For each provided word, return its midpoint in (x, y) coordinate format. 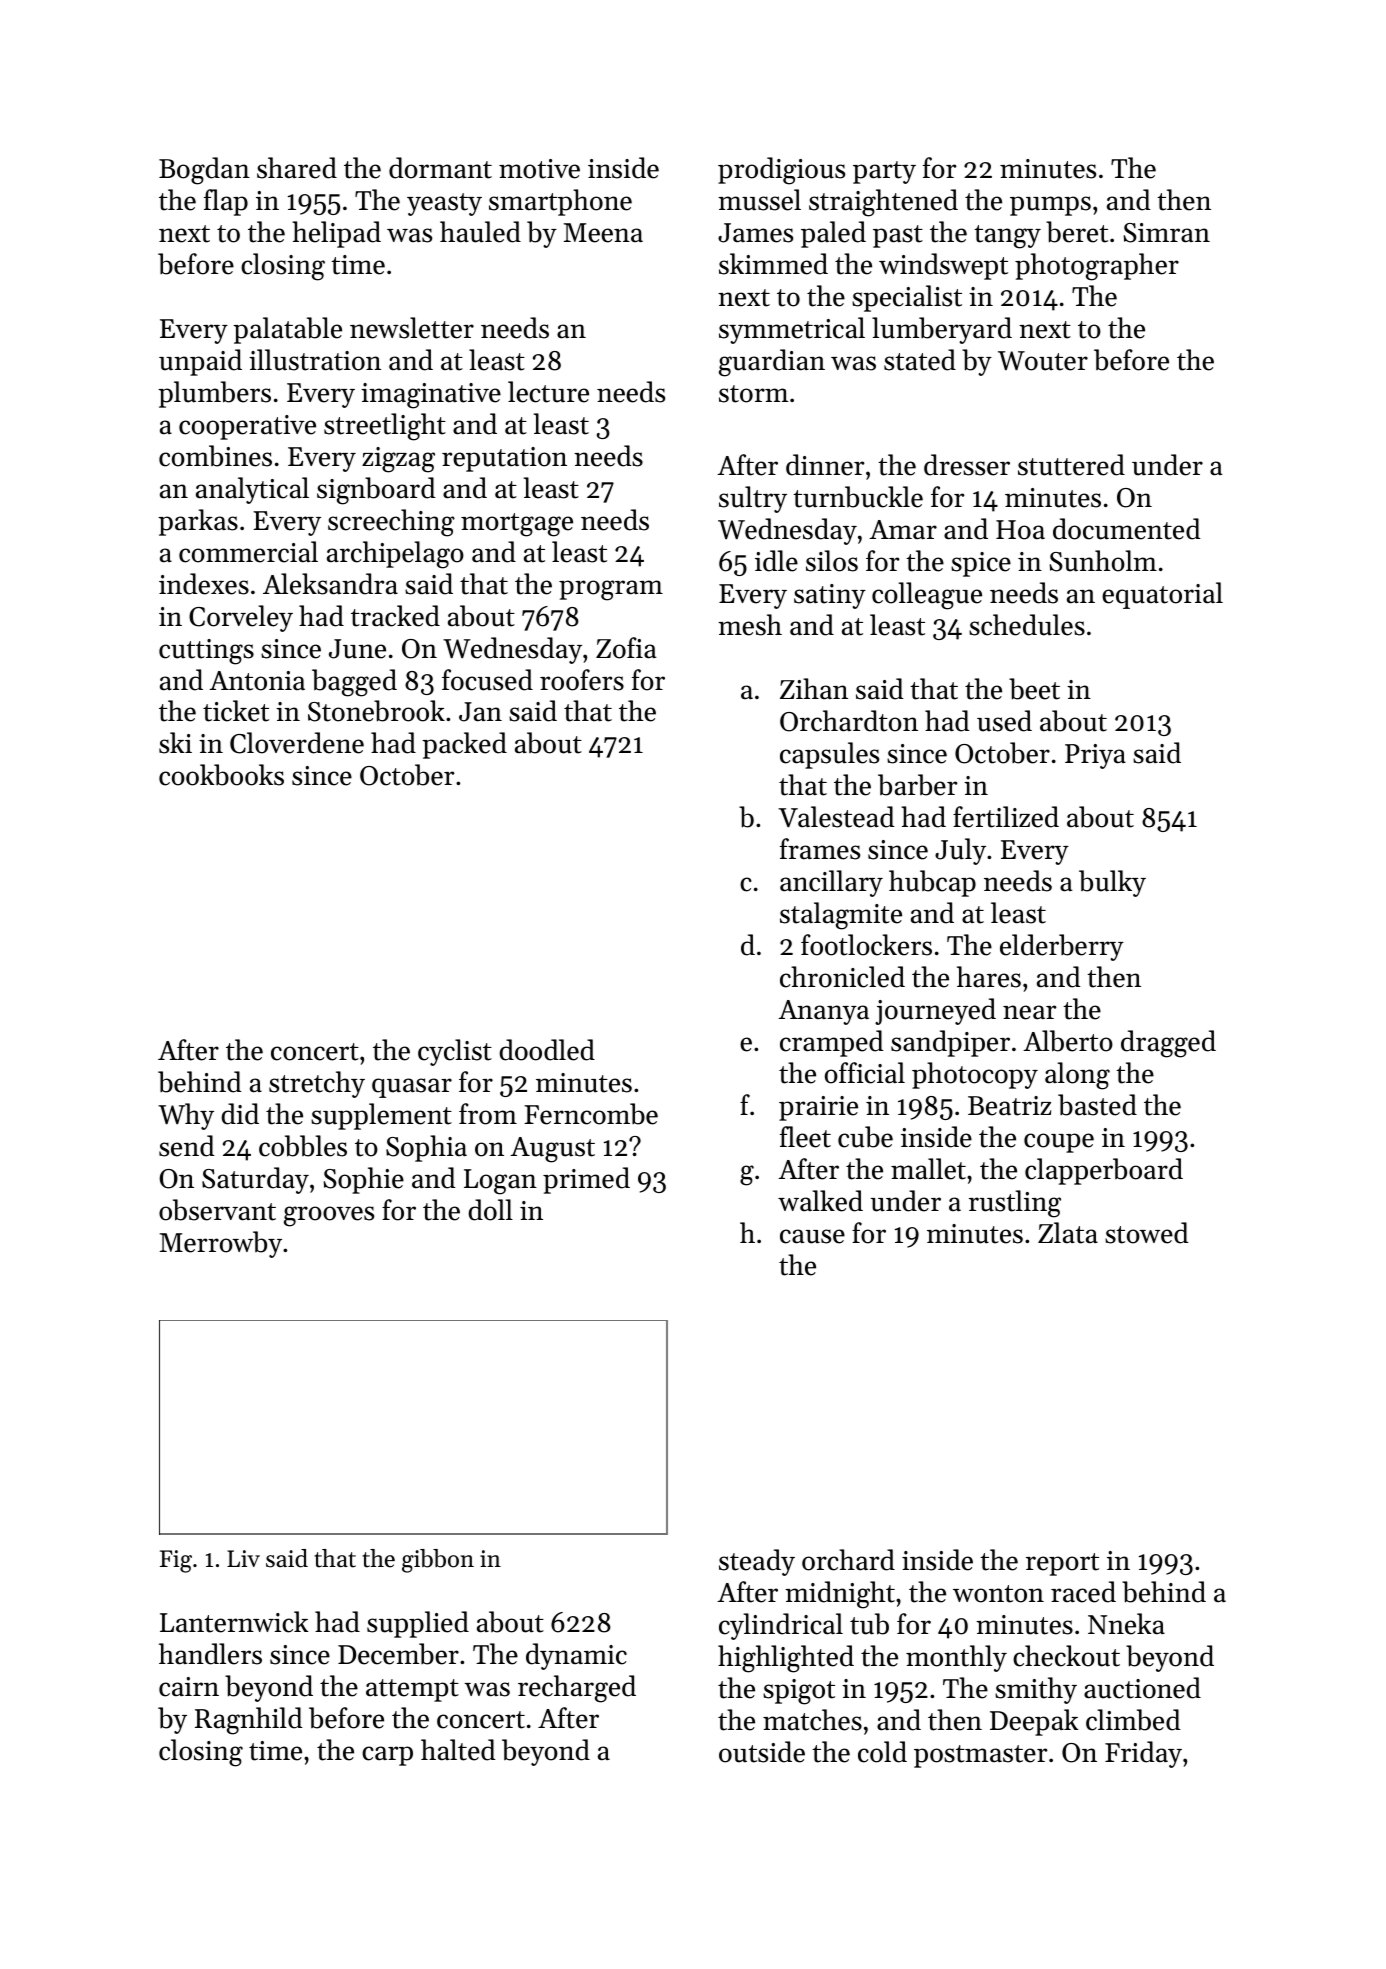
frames (820, 849)
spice (981, 564)
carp (387, 1756)
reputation (504, 459)
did (240, 1114)
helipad (336, 234)
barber (918, 785)
